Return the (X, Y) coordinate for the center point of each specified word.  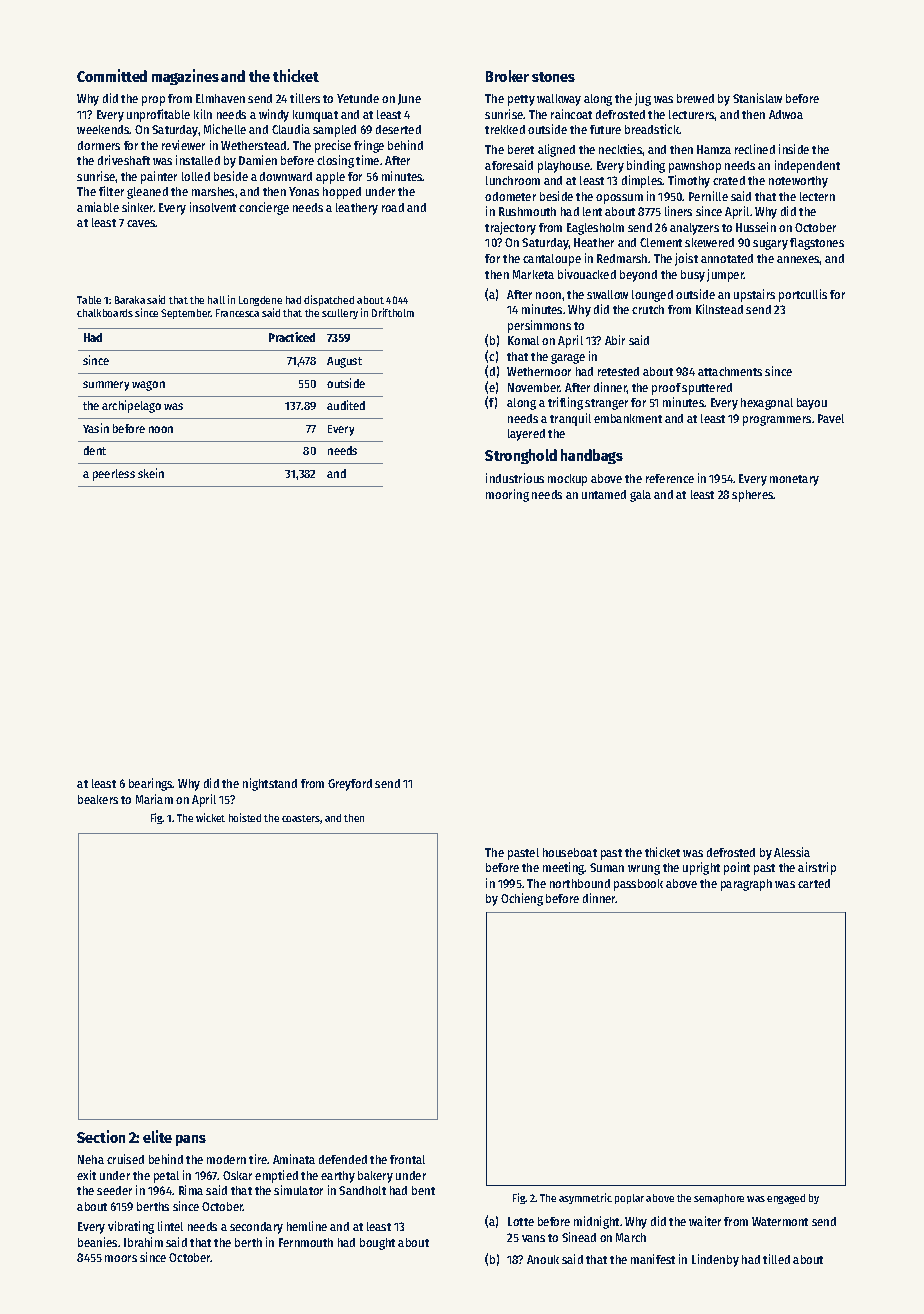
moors (121, 1258)
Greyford (350, 785)
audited (346, 405)
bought (377, 1244)
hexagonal (767, 404)
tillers (305, 98)
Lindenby (715, 1260)
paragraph (746, 885)
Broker (507, 76)
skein (151, 473)
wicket (210, 817)
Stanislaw (757, 98)
